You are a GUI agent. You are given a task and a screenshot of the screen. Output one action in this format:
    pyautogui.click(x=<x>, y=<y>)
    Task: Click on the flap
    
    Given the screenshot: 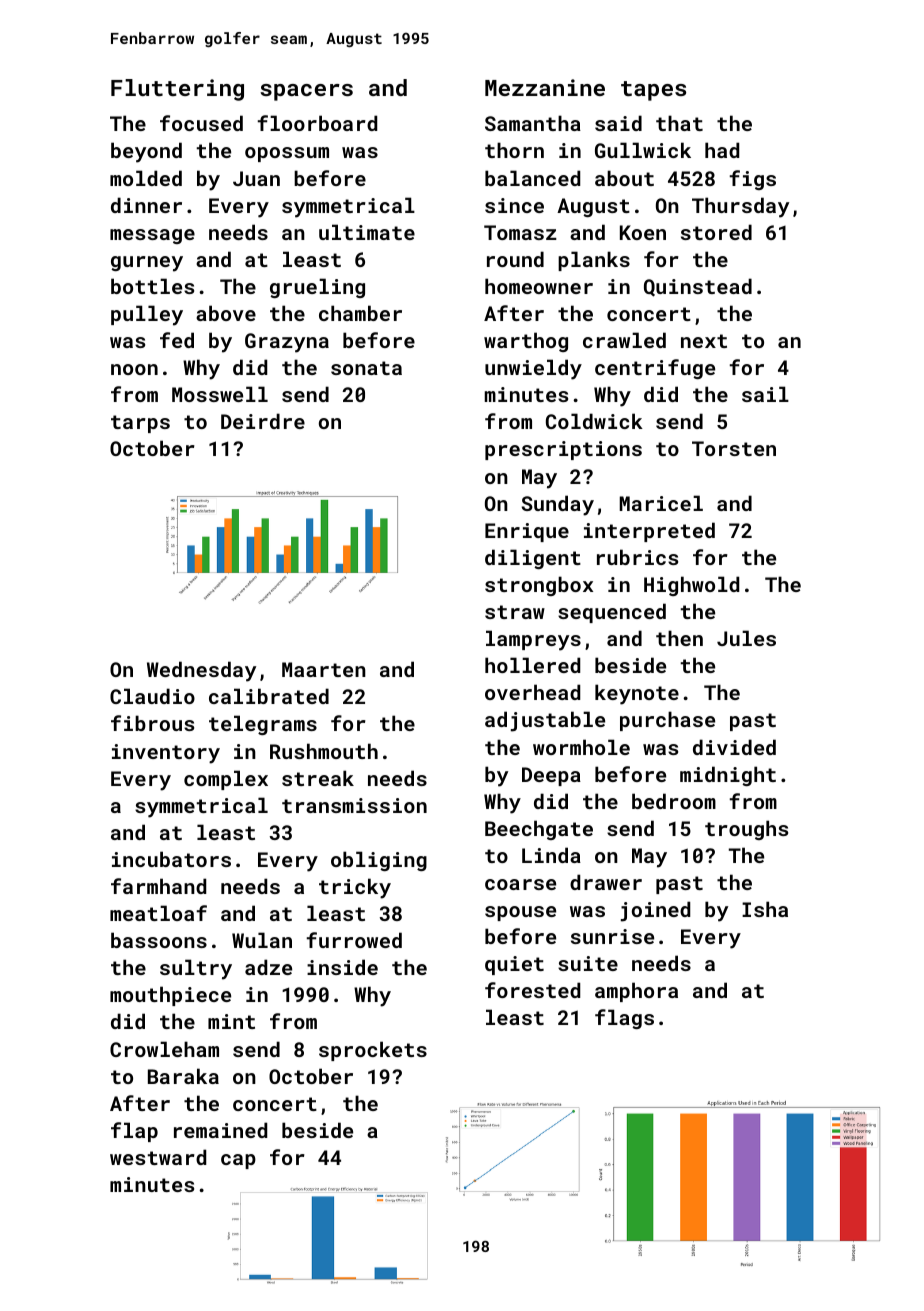 What is the action you would take?
    pyautogui.click(x=134, y=1132)
